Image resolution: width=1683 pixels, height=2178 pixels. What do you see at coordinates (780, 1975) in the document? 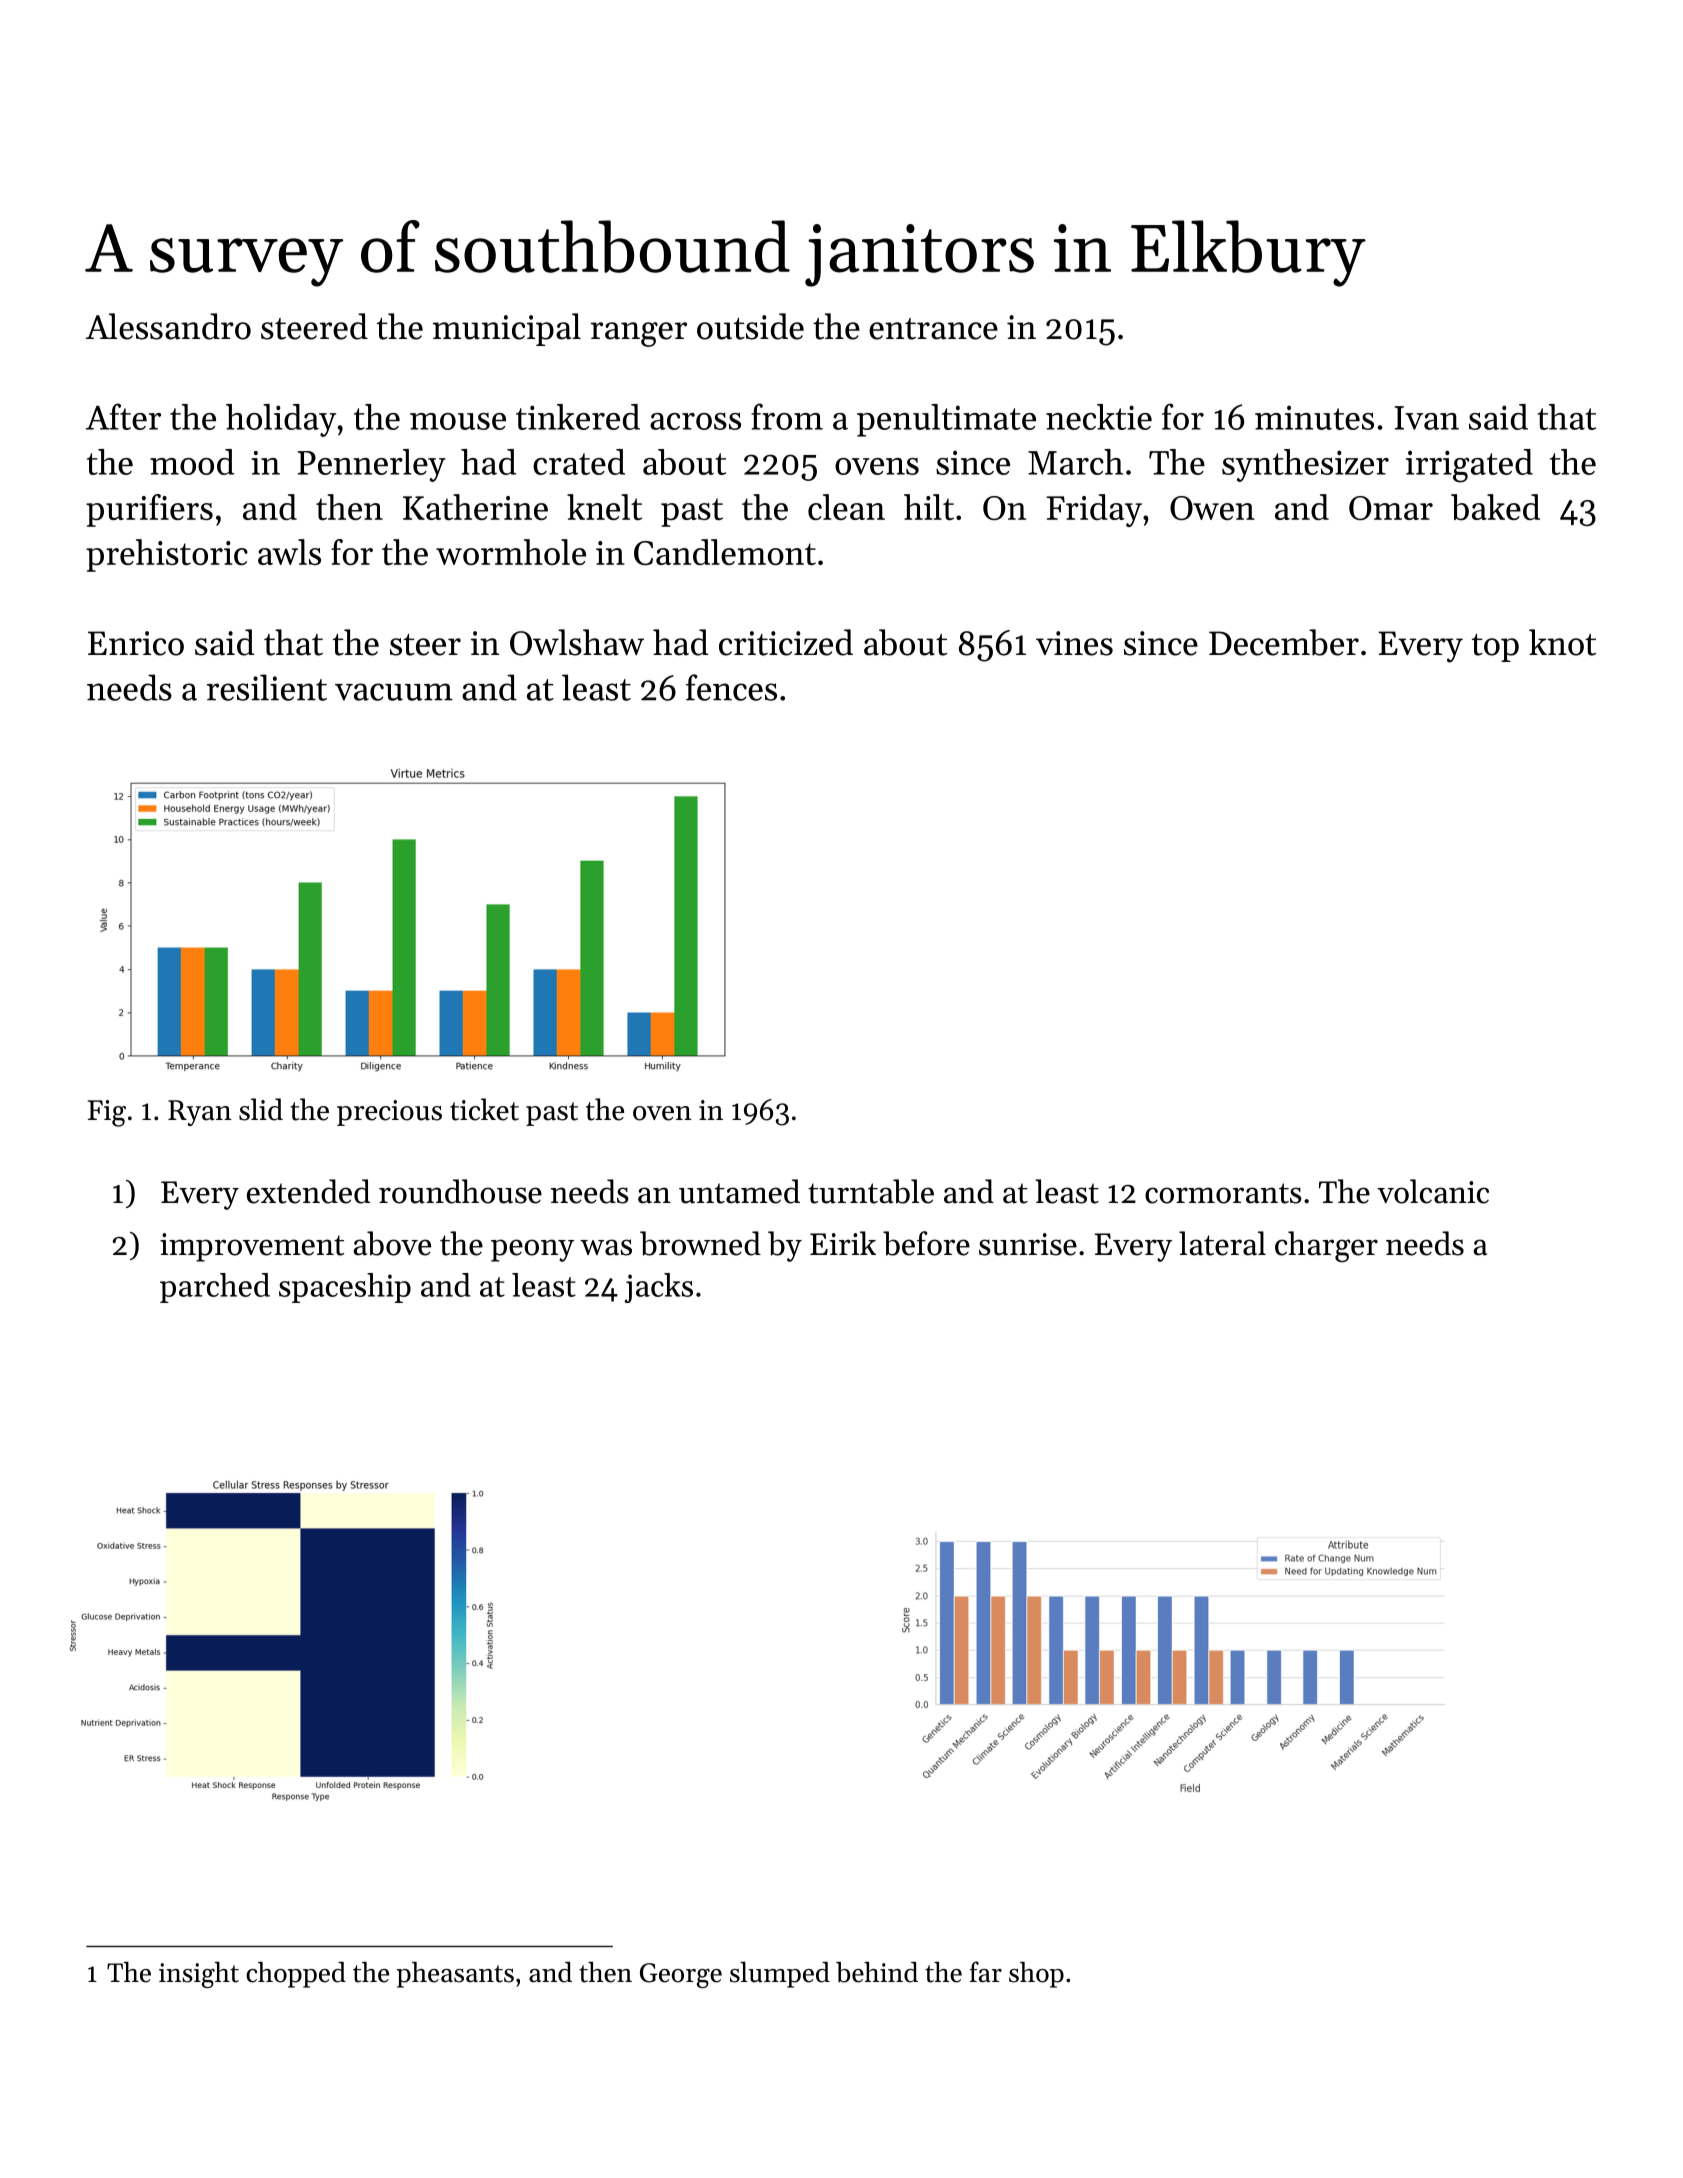
I see `slumped` at bounding box center [780, 1975].
